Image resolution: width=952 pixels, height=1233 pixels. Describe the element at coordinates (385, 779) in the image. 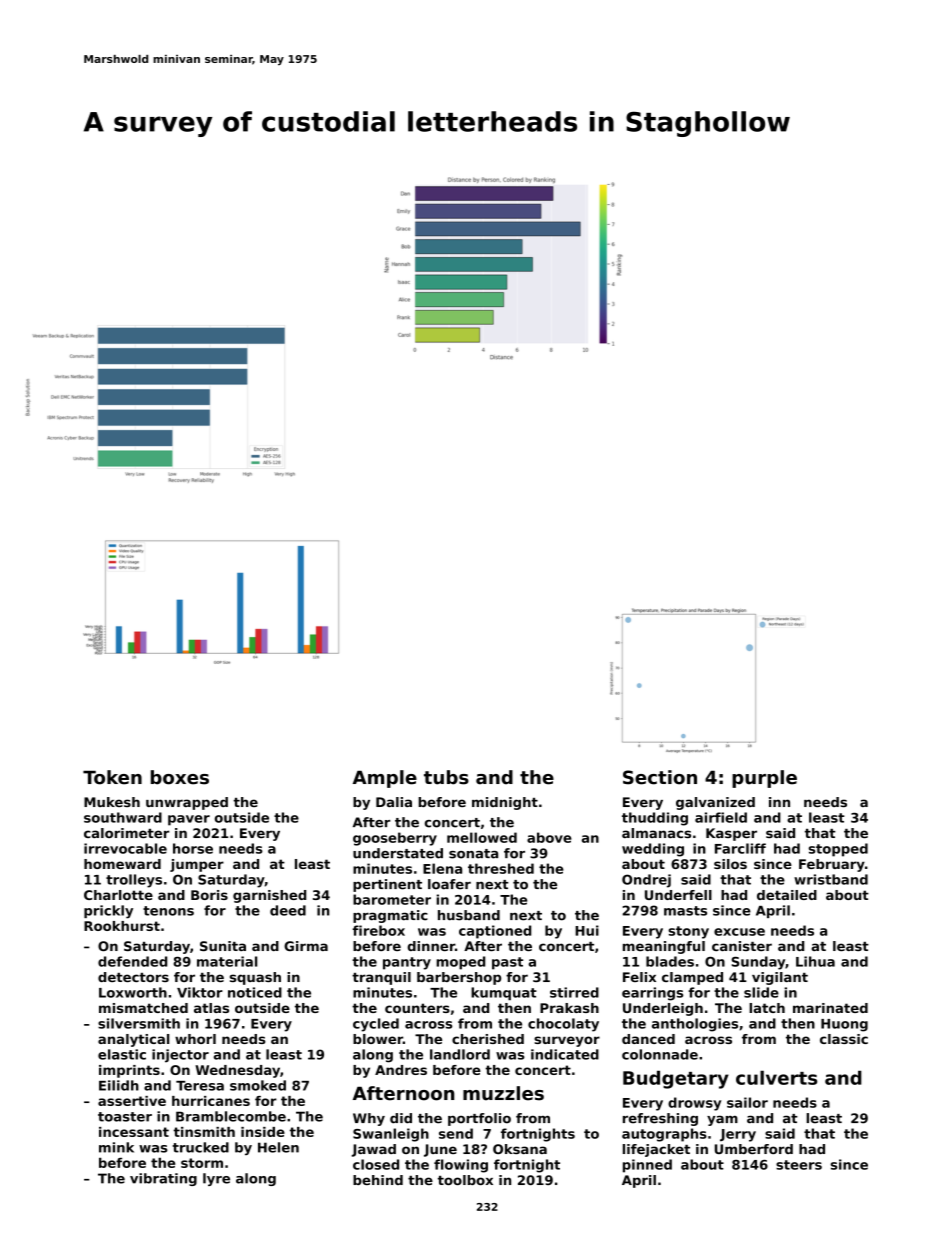

I see `Ample` at that location.
